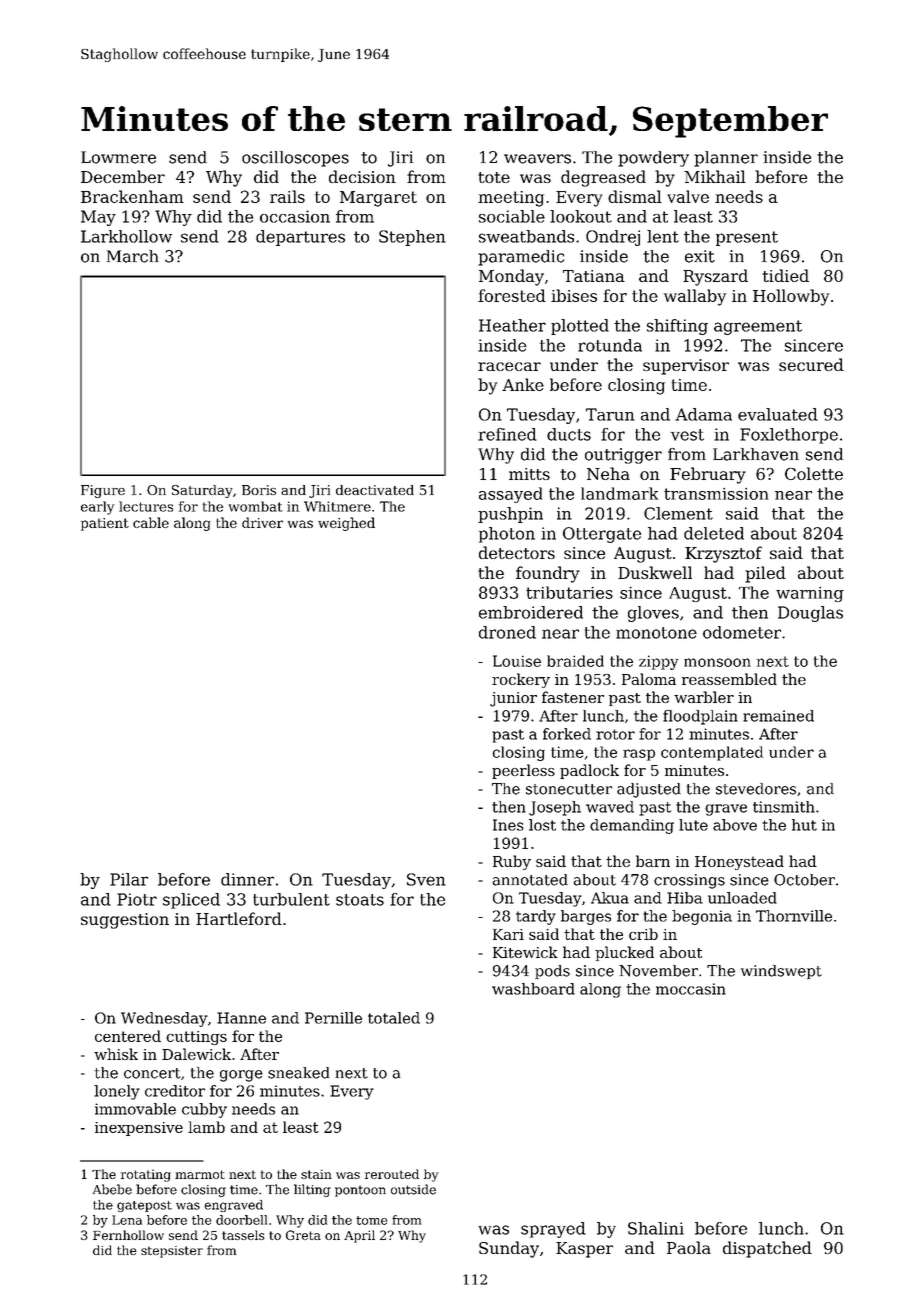  What do you see at coordinates (202, 491) in the document?
I see `Saturday` at bounding box center [202, 491].
